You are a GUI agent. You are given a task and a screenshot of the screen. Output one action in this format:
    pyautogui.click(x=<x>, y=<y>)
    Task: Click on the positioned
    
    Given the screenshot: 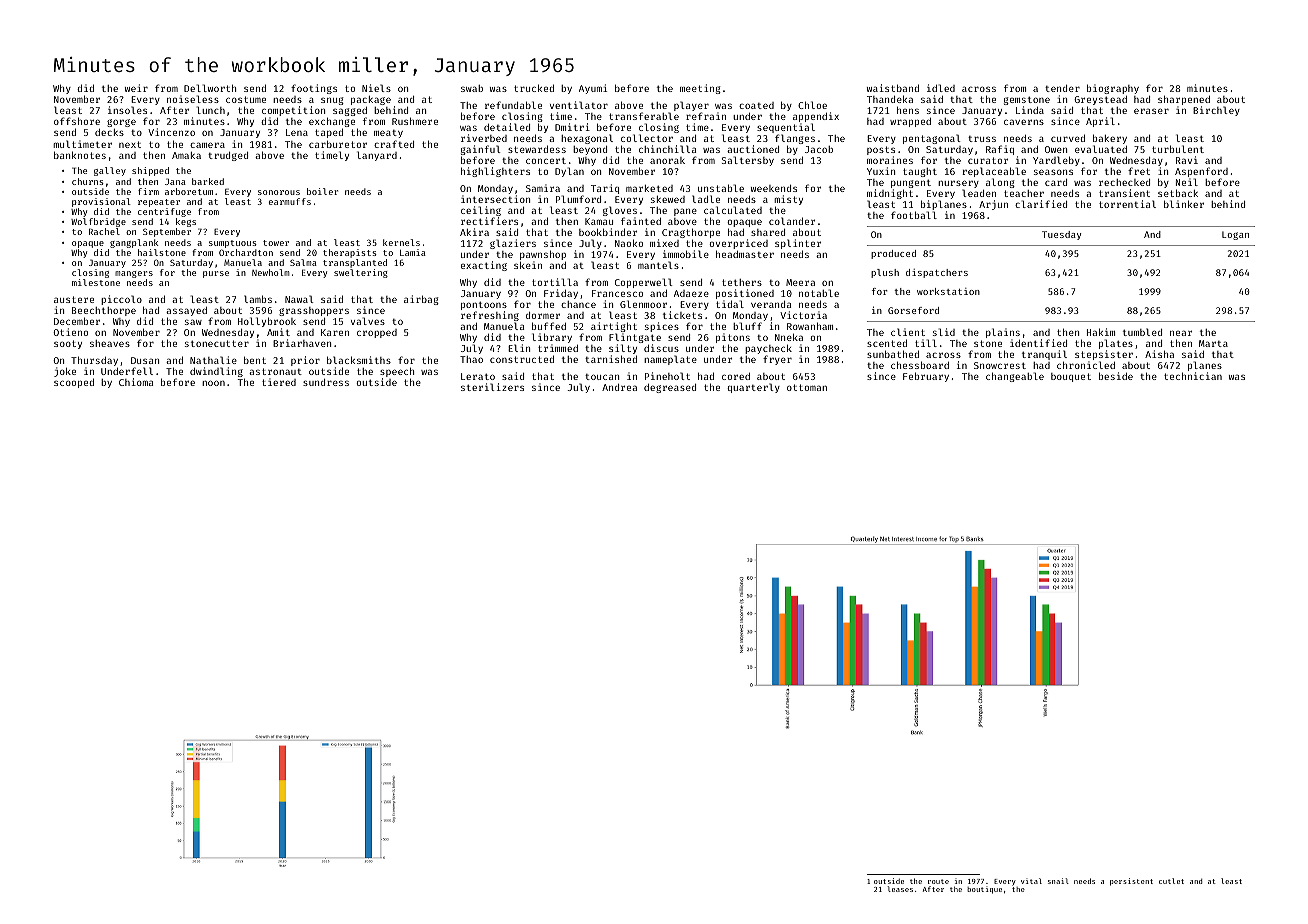 What is the action you would take?
    pyautogui.click(x=745, y=294)
